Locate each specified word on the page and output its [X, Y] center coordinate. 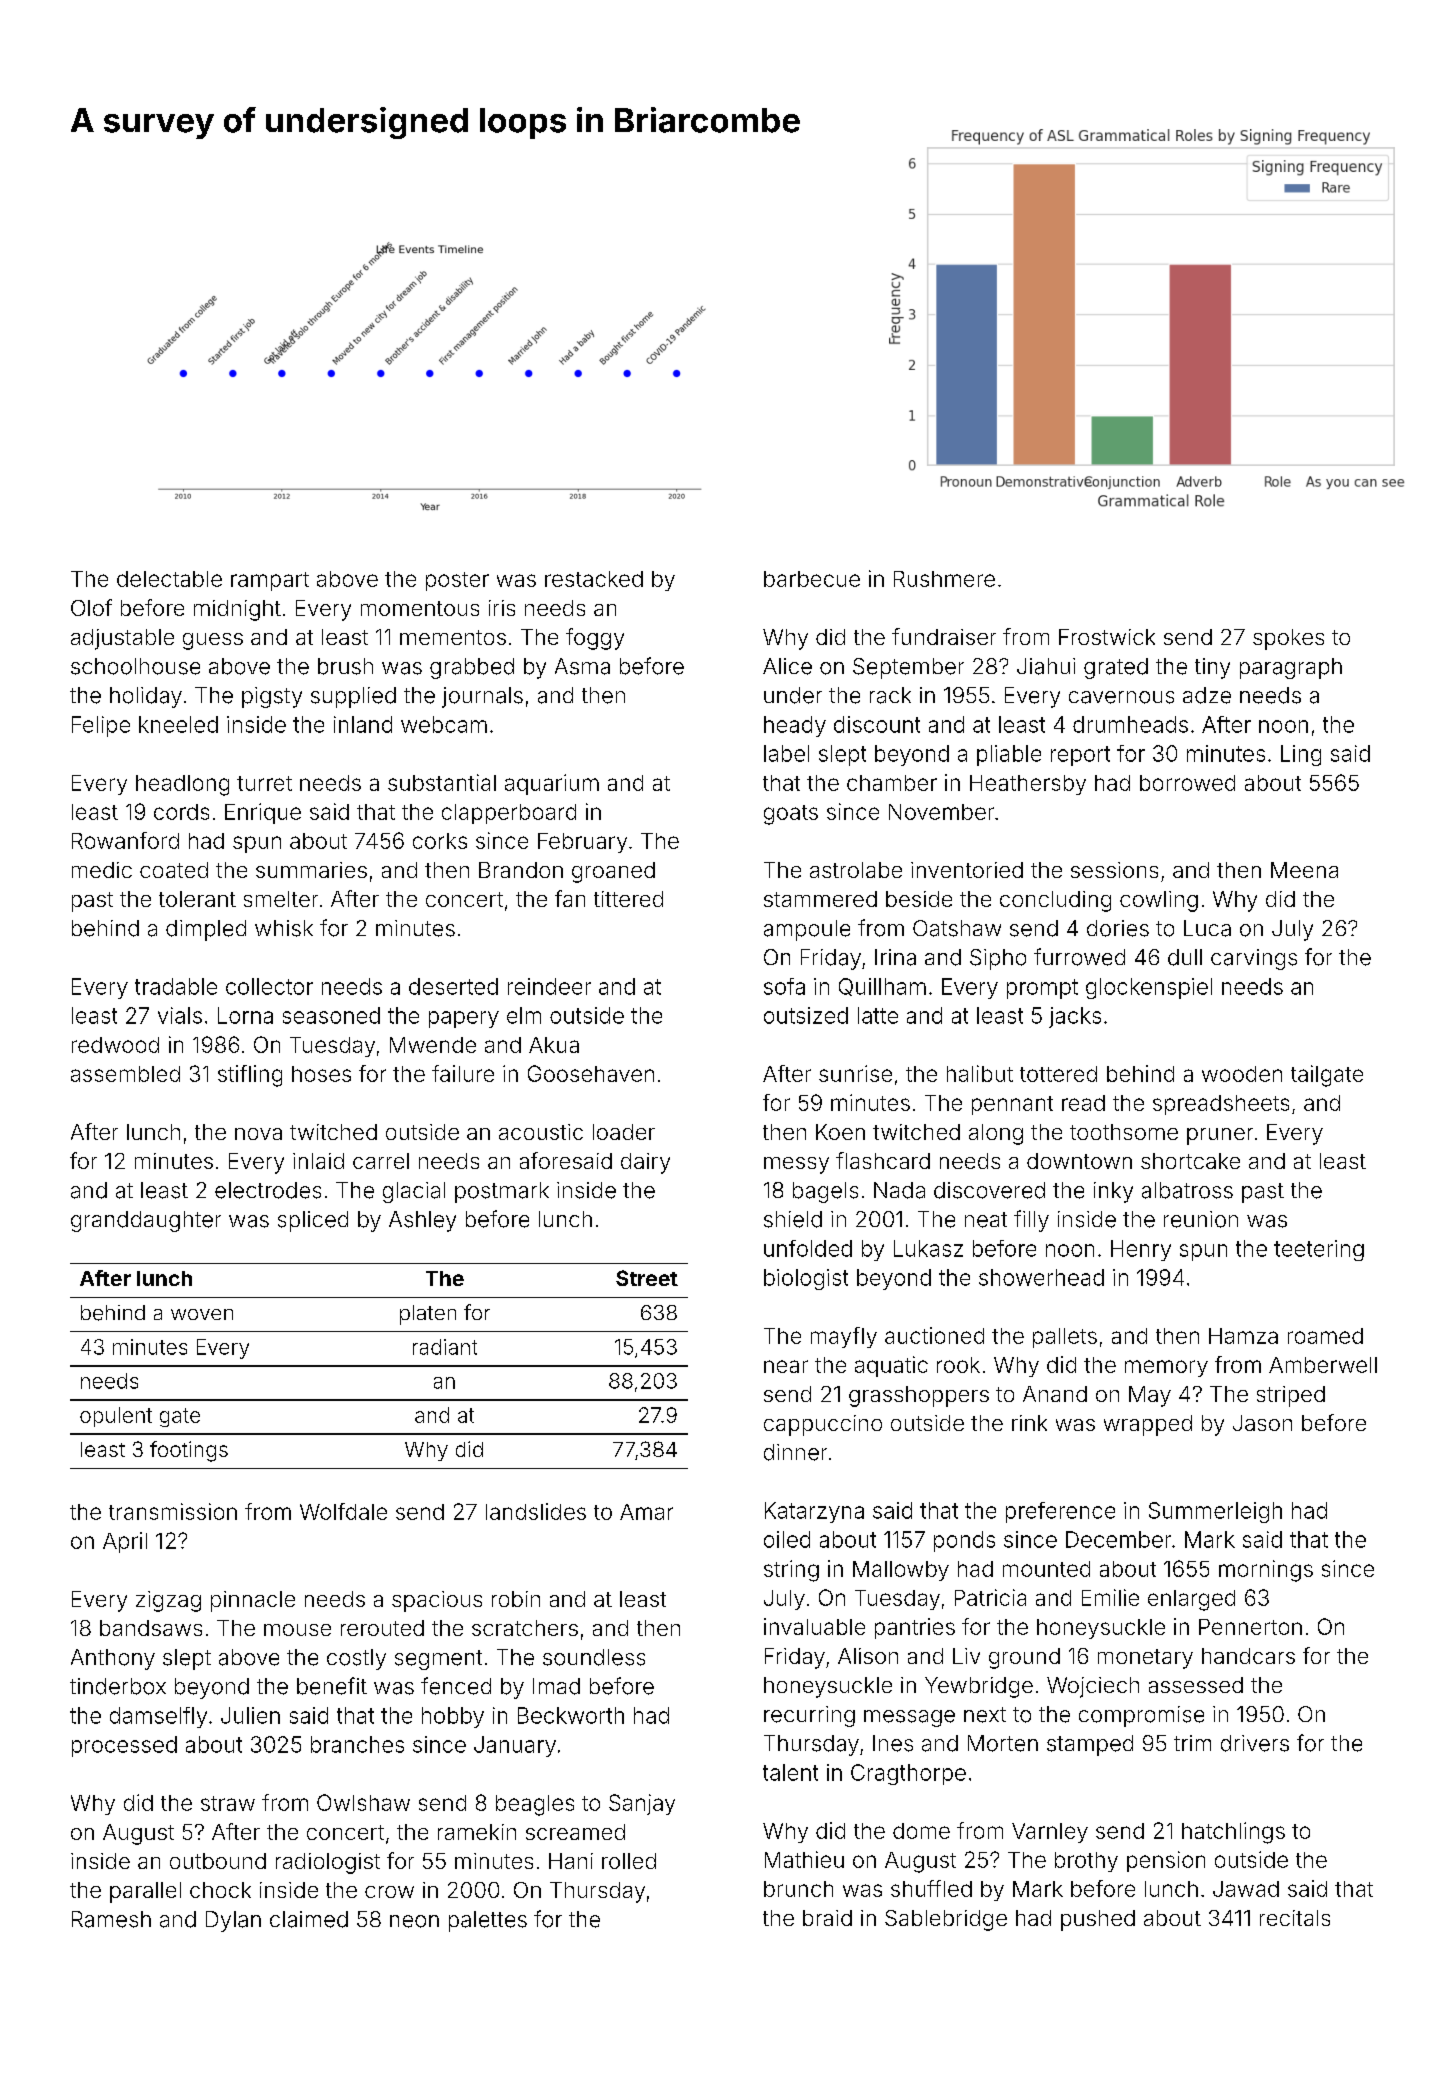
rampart [270, 581]
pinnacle [253, 1601]
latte [878, 1015]
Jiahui [1046, 666]
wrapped [1148, 1425]
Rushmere [944, 579]
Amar [646, 1512]
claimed [309, 1919]
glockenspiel [1149, 988]
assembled [125, 1074]
